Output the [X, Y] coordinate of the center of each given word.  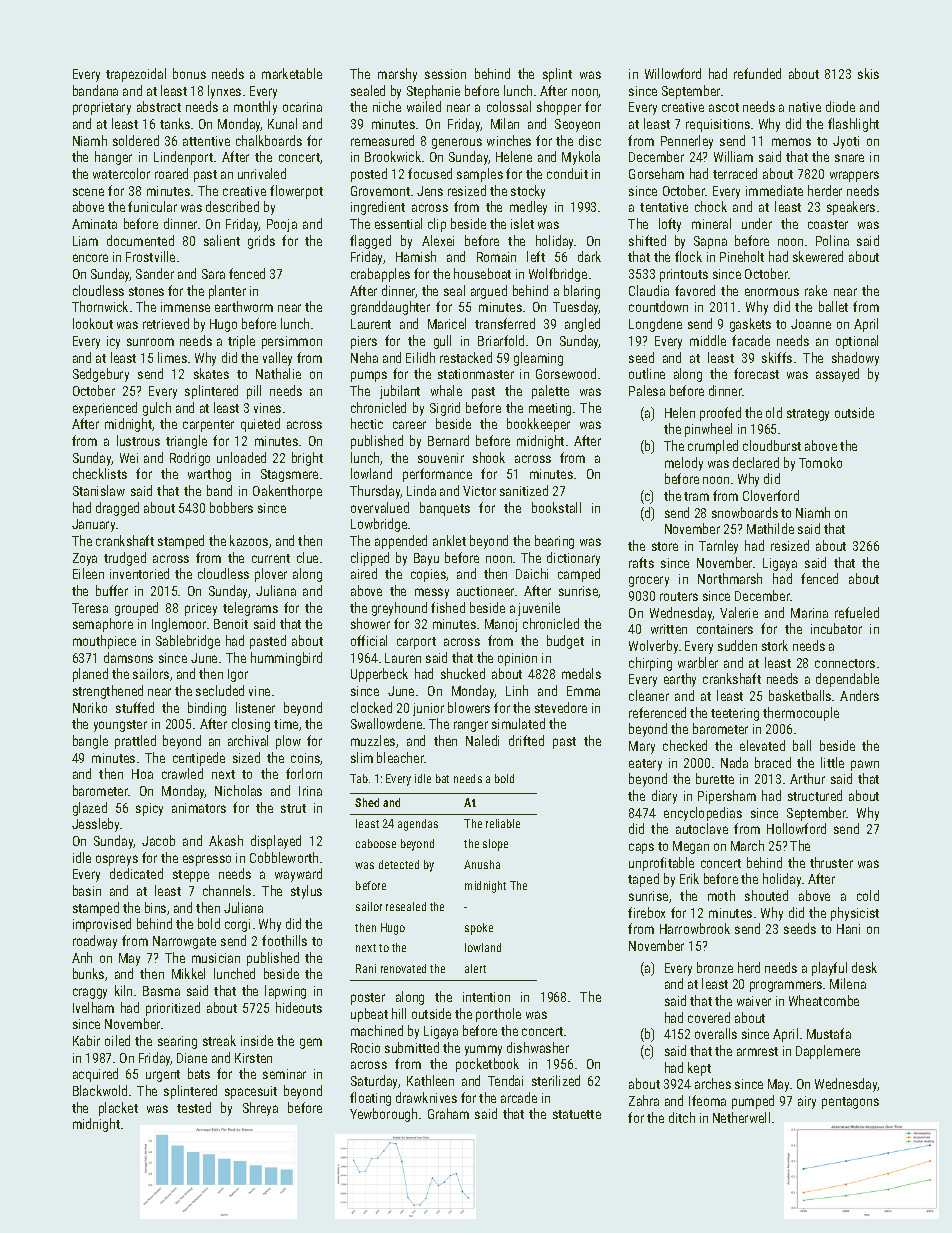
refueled [857, 612]
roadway [95, 942]
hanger [113, 158]
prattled [135, 742]
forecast [756, 373]
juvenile [539, 609]
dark [589, 256]
